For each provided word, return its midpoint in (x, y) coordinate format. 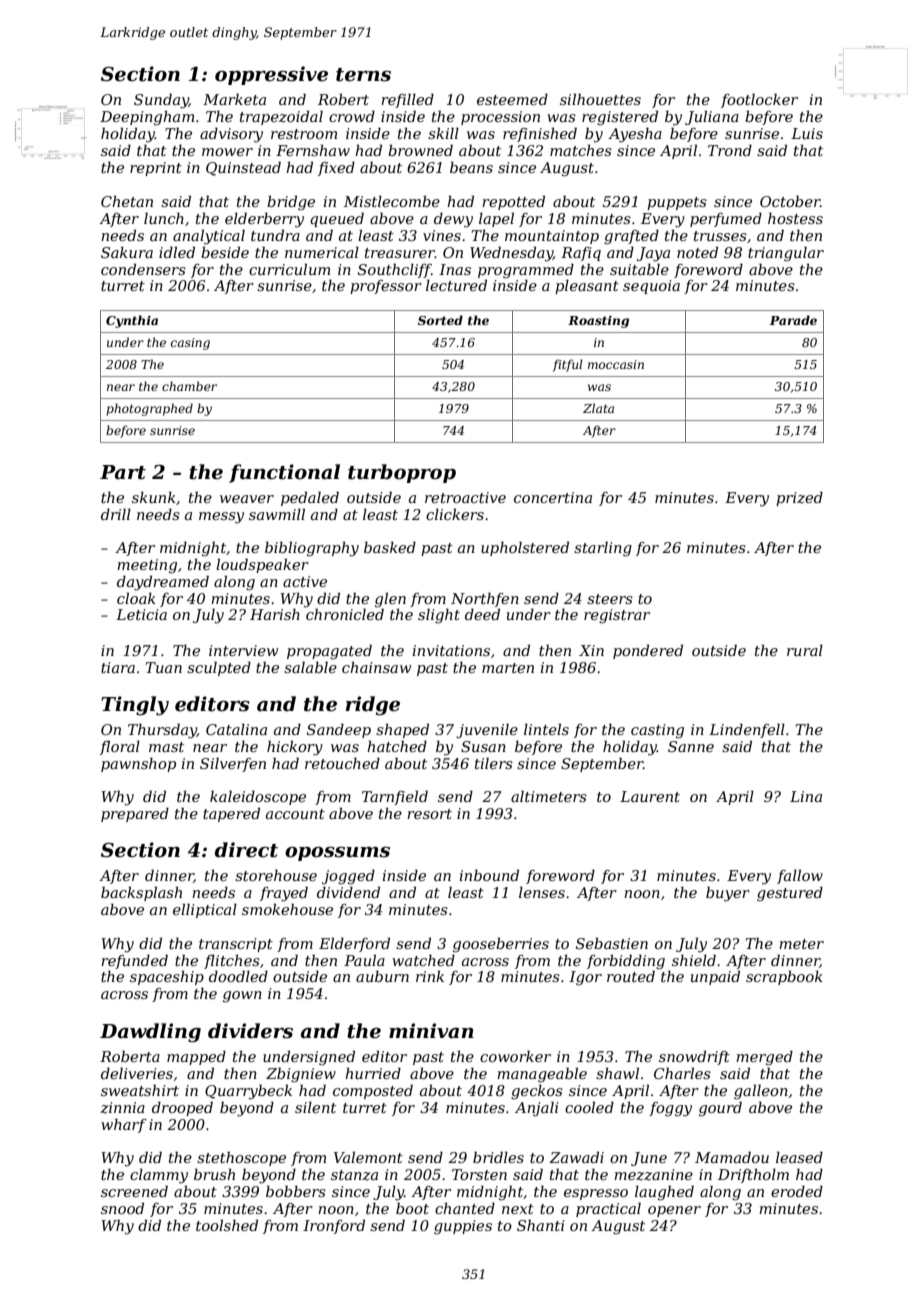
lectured (456, 285)
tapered (231, 815)
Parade (793, 320)
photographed (149, 409)
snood (122, 1208)
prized (799, 498)
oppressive (271, 75)
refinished (540, 134)
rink (430, 976)
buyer (728, 894)
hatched (397, 746)
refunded (134, 961)
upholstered (525, 548)
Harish (275, 614)
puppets (677, 203)
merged (764, 1058)
